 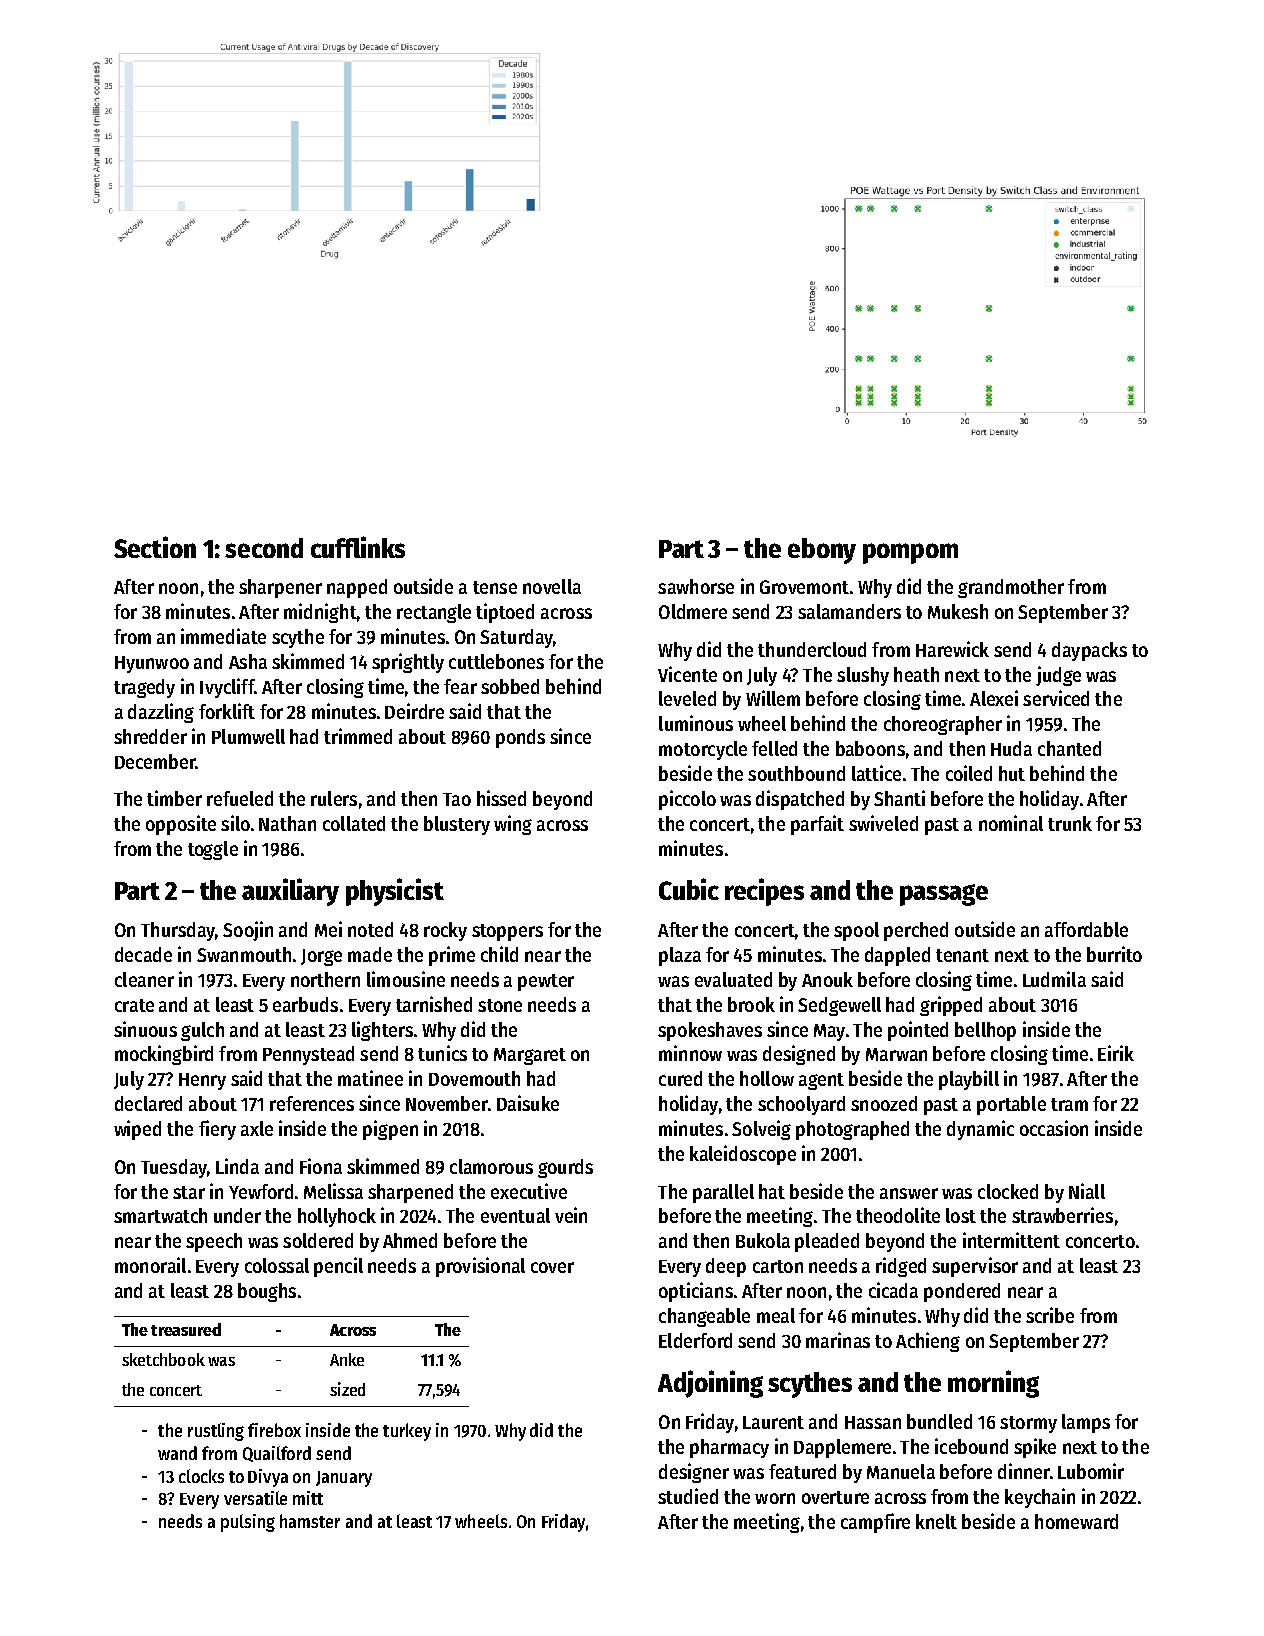 I want to click on hamster, so click(x=310, y=1521).
